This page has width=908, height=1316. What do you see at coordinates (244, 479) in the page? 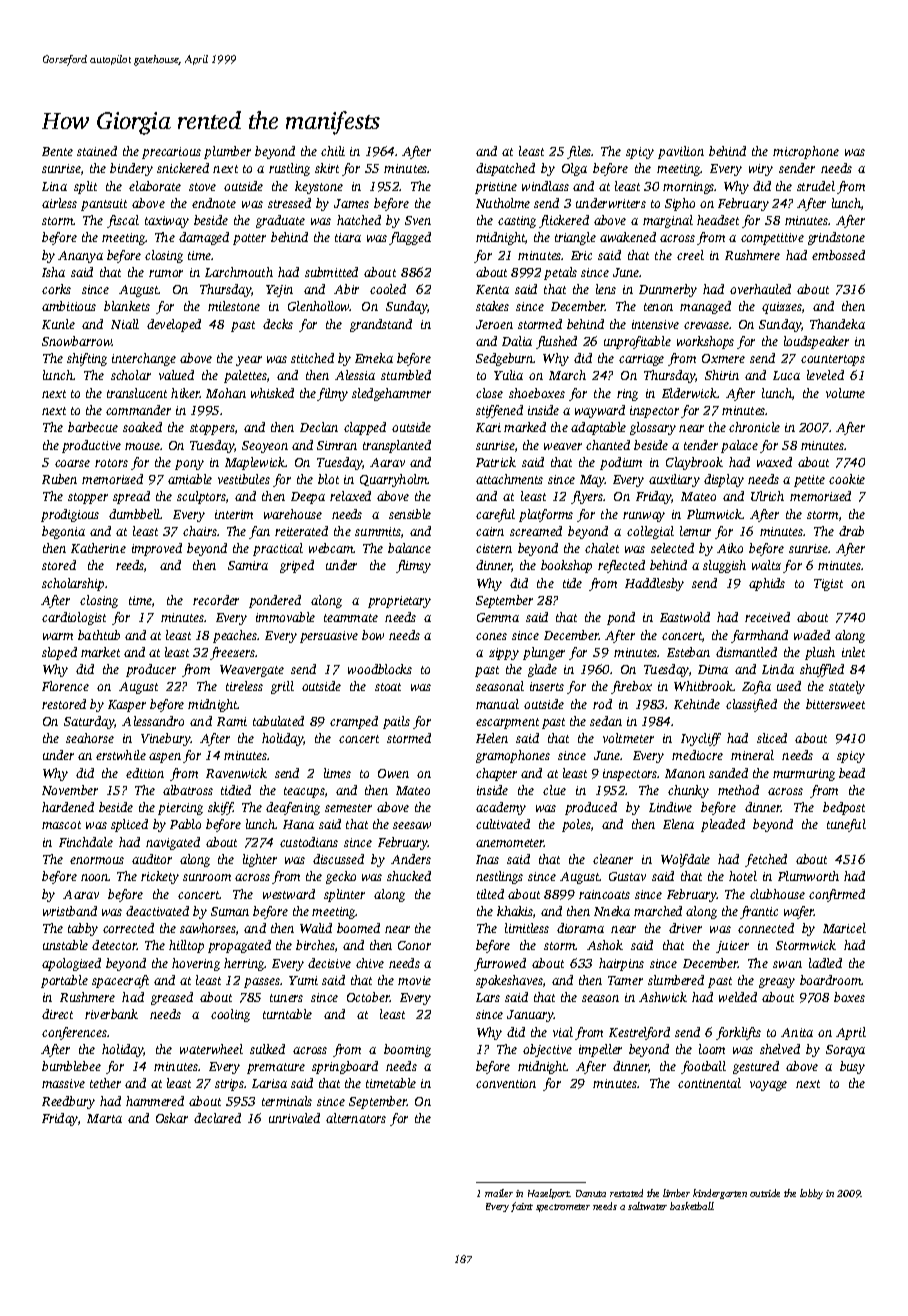
I see `vestibules` at bounding box center [244, 479].
